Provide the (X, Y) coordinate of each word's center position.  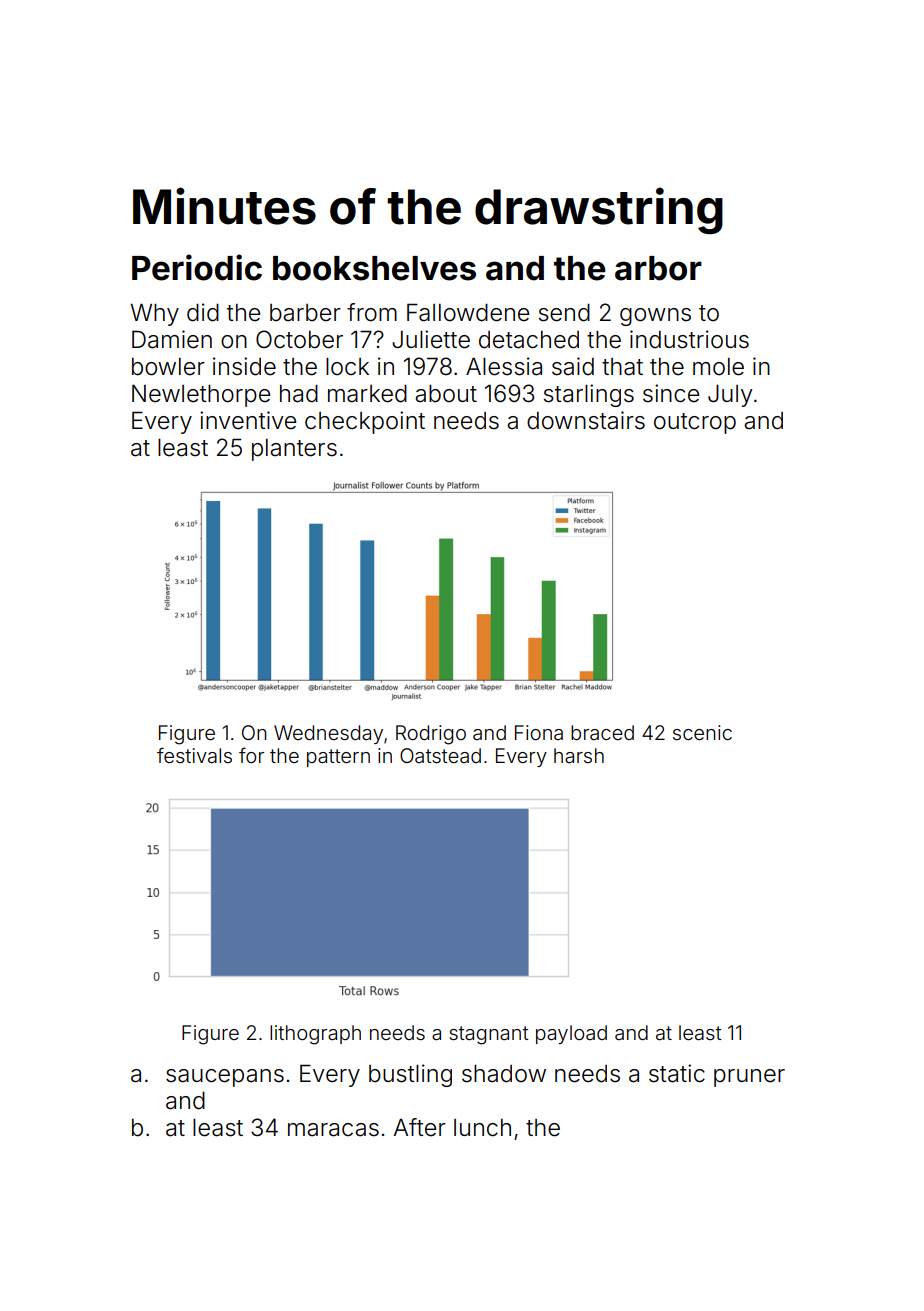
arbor (658, 268)
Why (155, 315)
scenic (702, 732)
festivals (194, 755)
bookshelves (374, 268)
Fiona (539, 732)
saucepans (225, 1078)
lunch (482, 1128)
